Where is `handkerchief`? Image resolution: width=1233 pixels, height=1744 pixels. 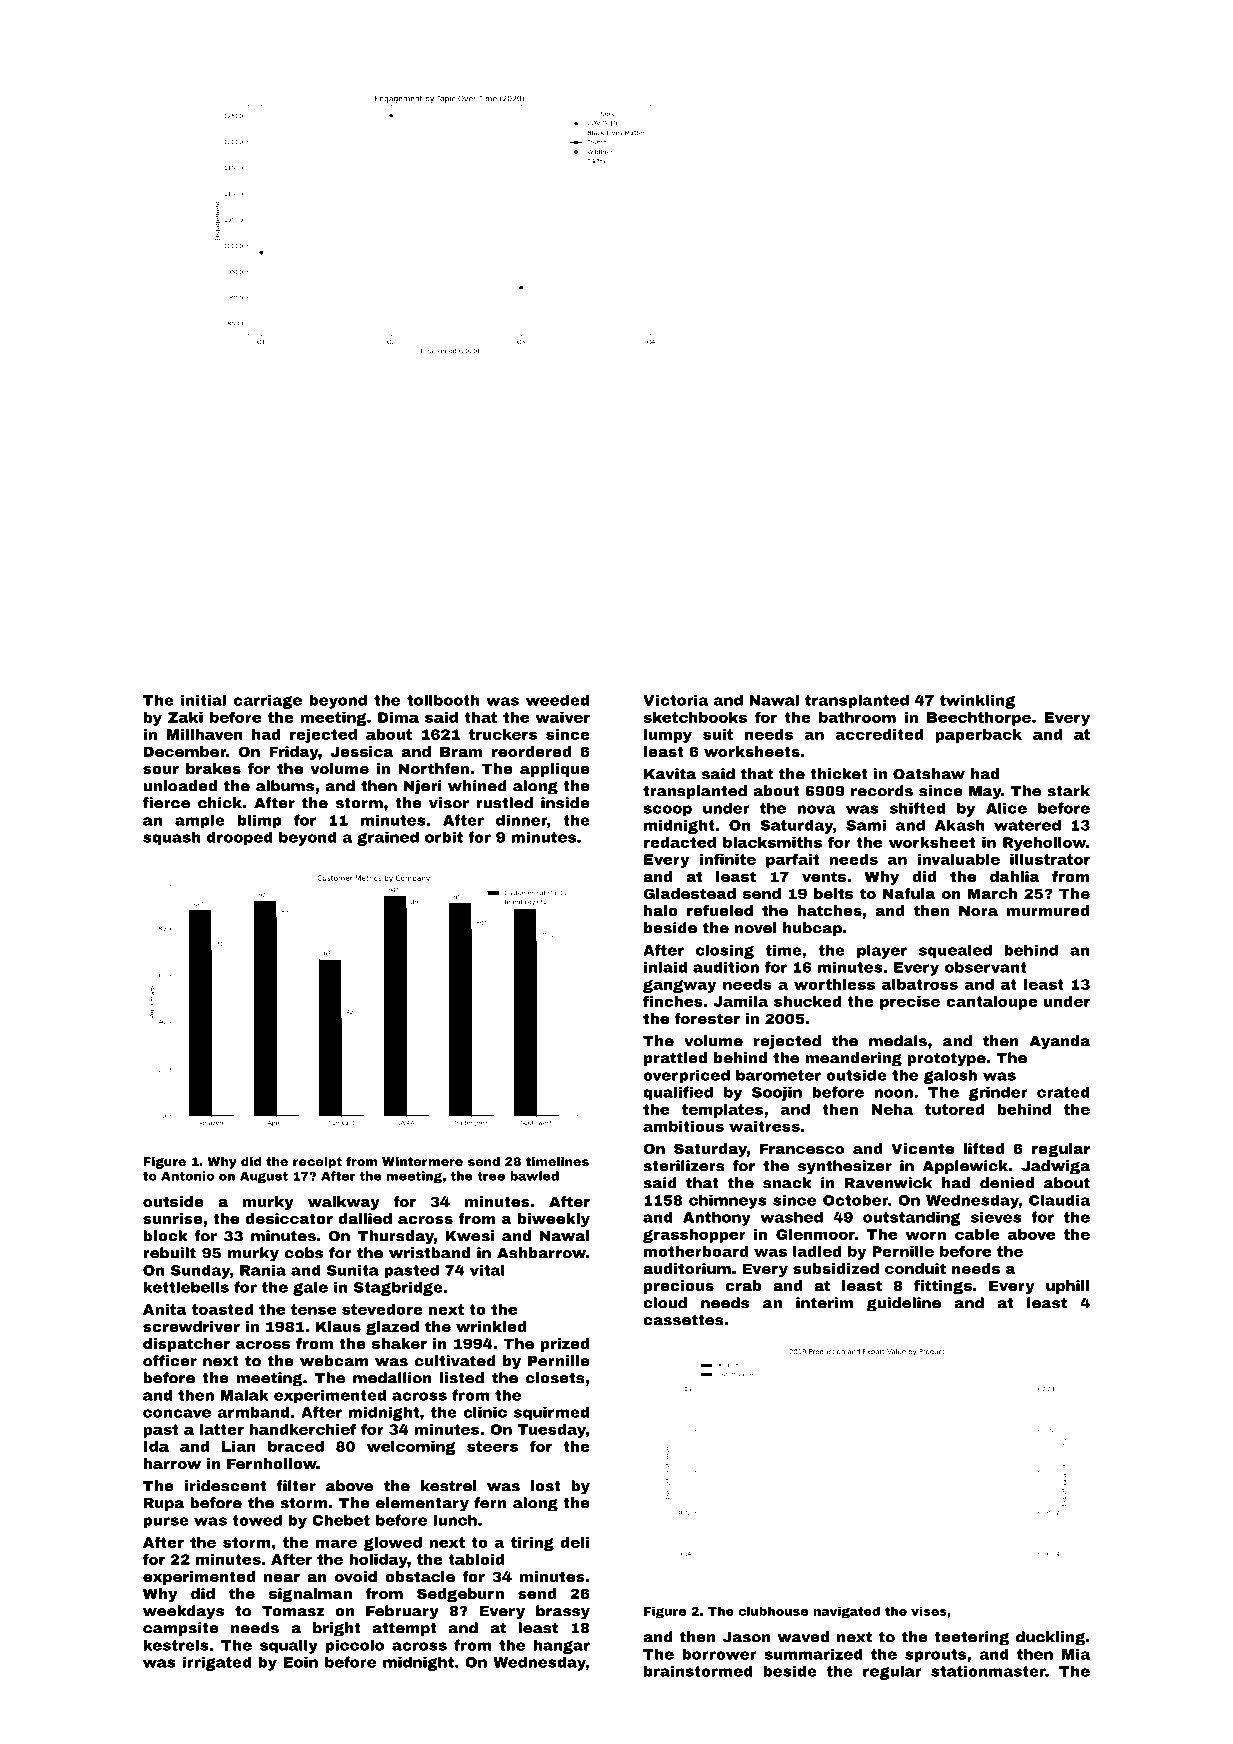
handkerchief is located at coordinates (302, 1429).
